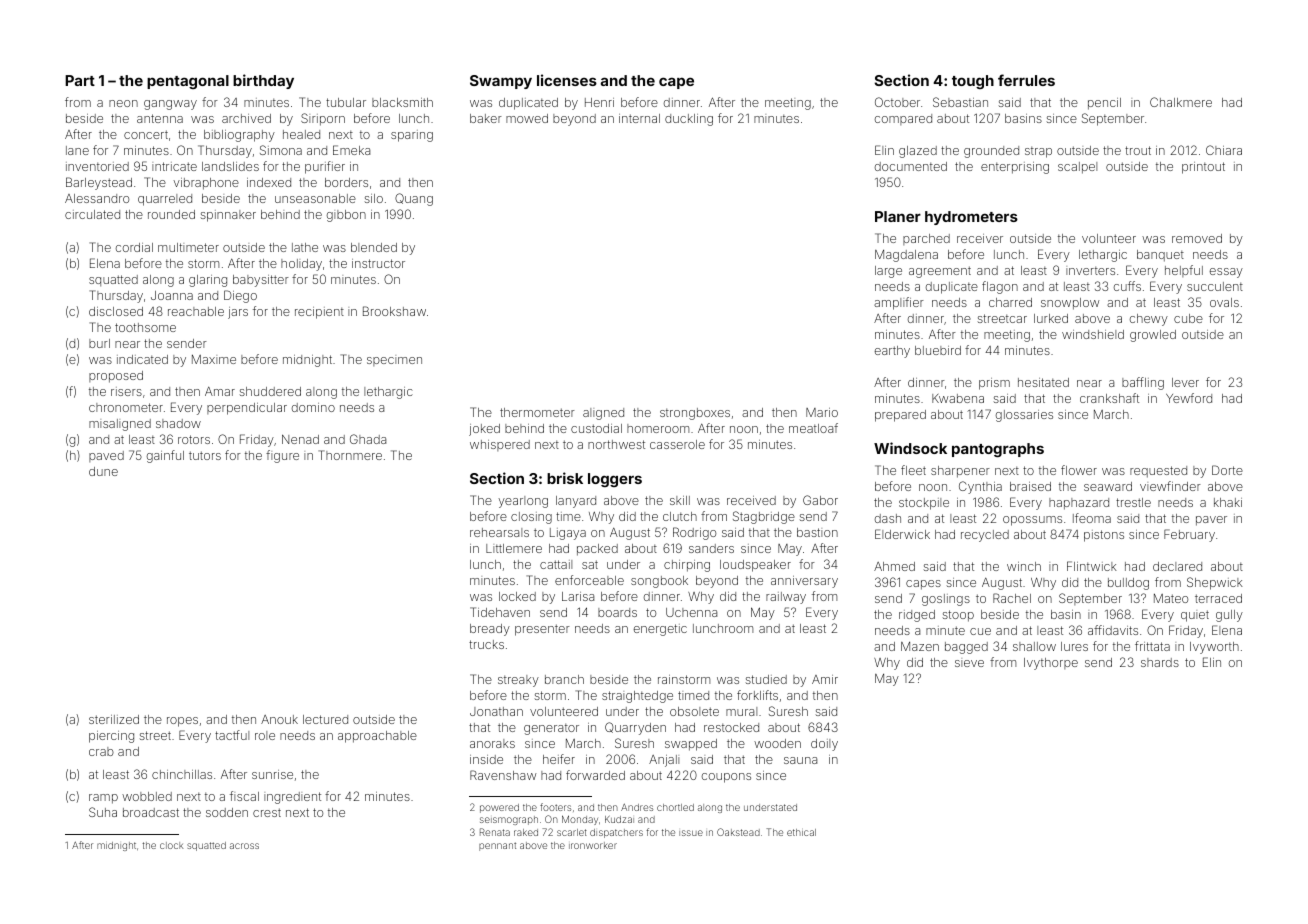 This page has height=924, width=1308. Describe the element at coordinates (1079, 470) in the page. I see `flower` at that location.
